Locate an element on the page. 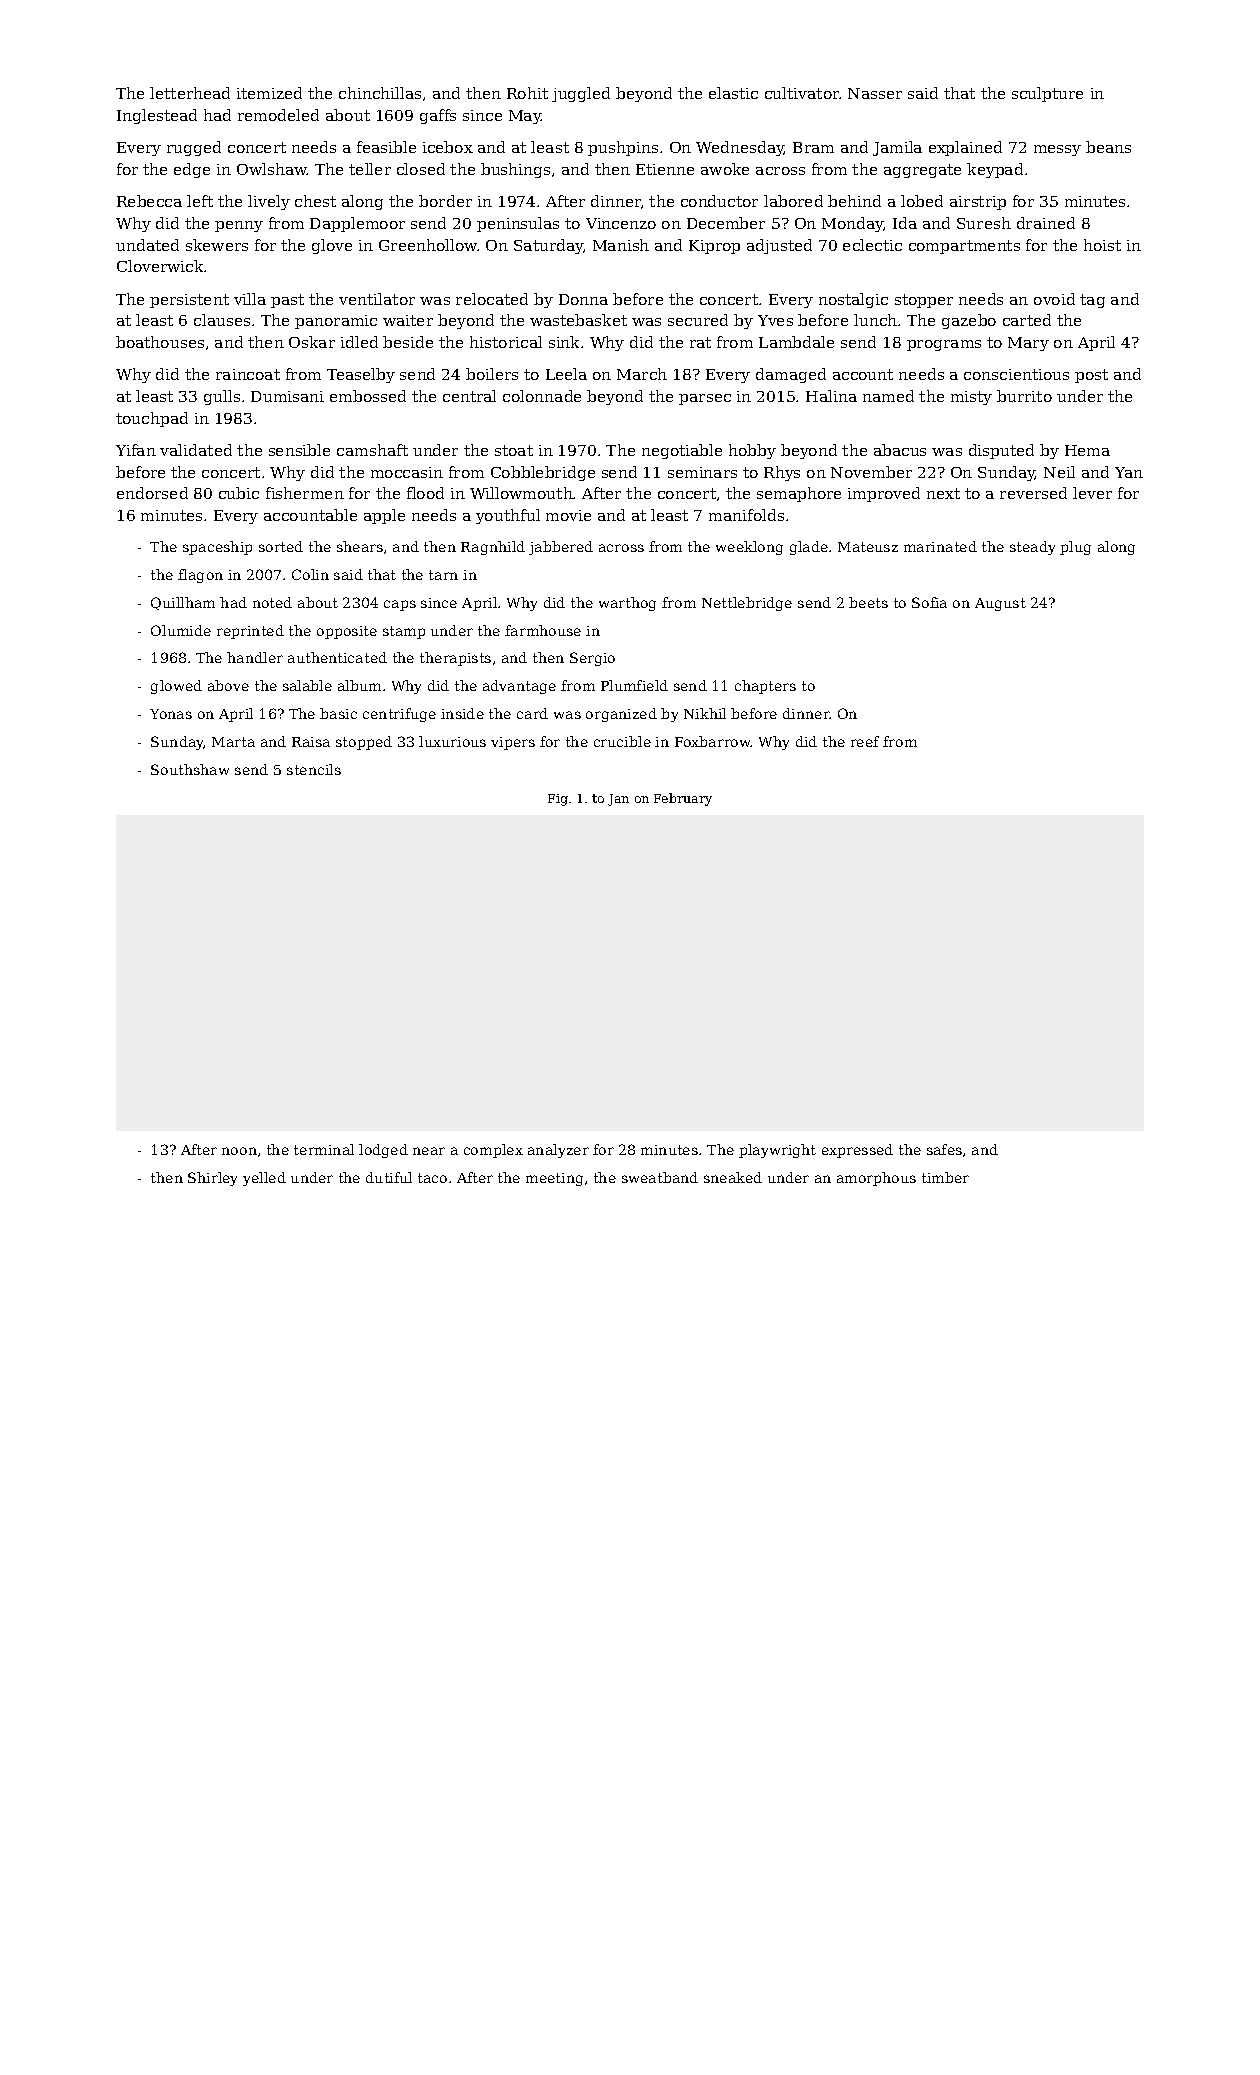  Hema is located at coordinates (1087, 450).
